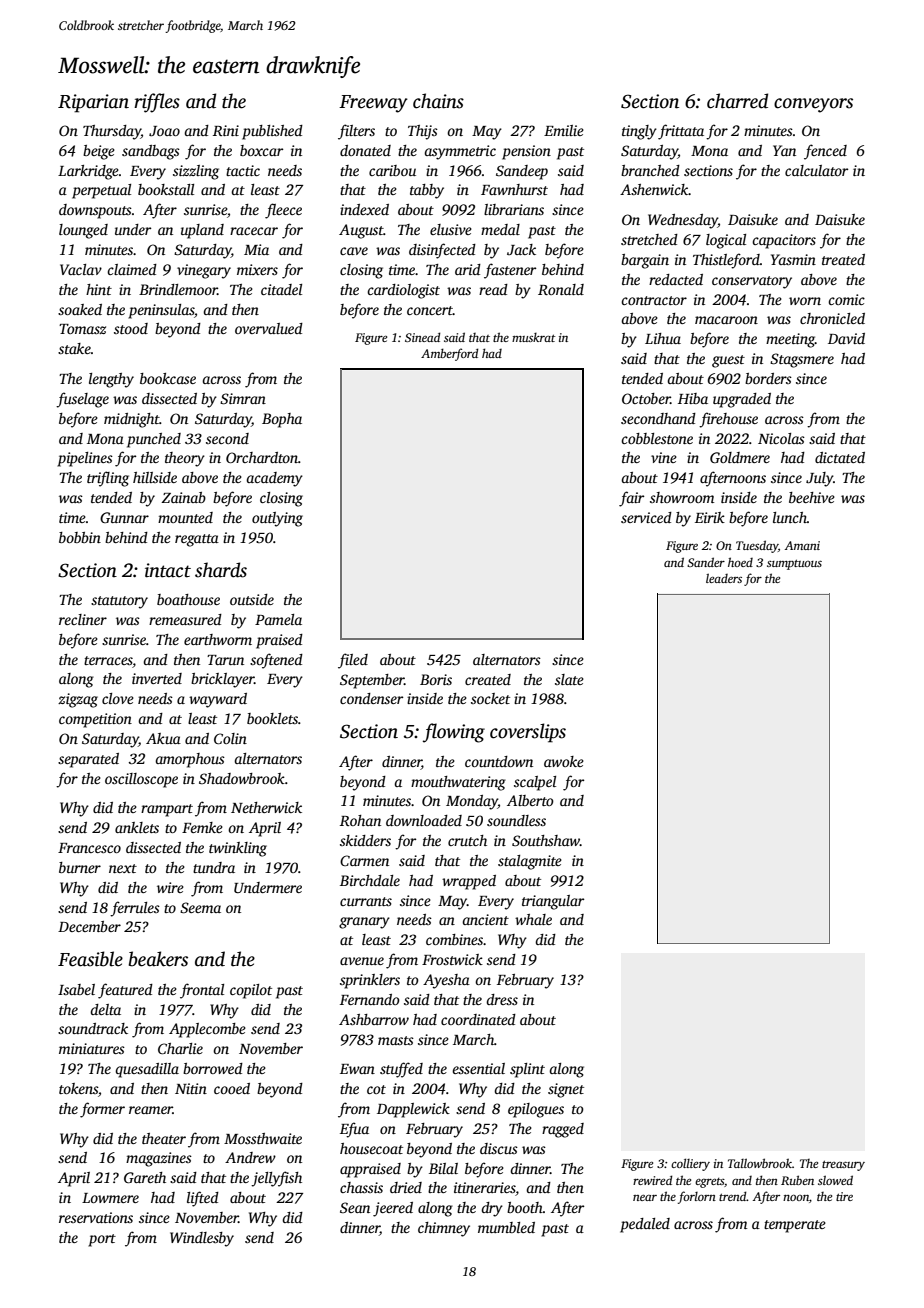 The image size is (924, 1308). Describe the element at coordinates (371, 698) in the screenshot. I see `condenser` at that location.
